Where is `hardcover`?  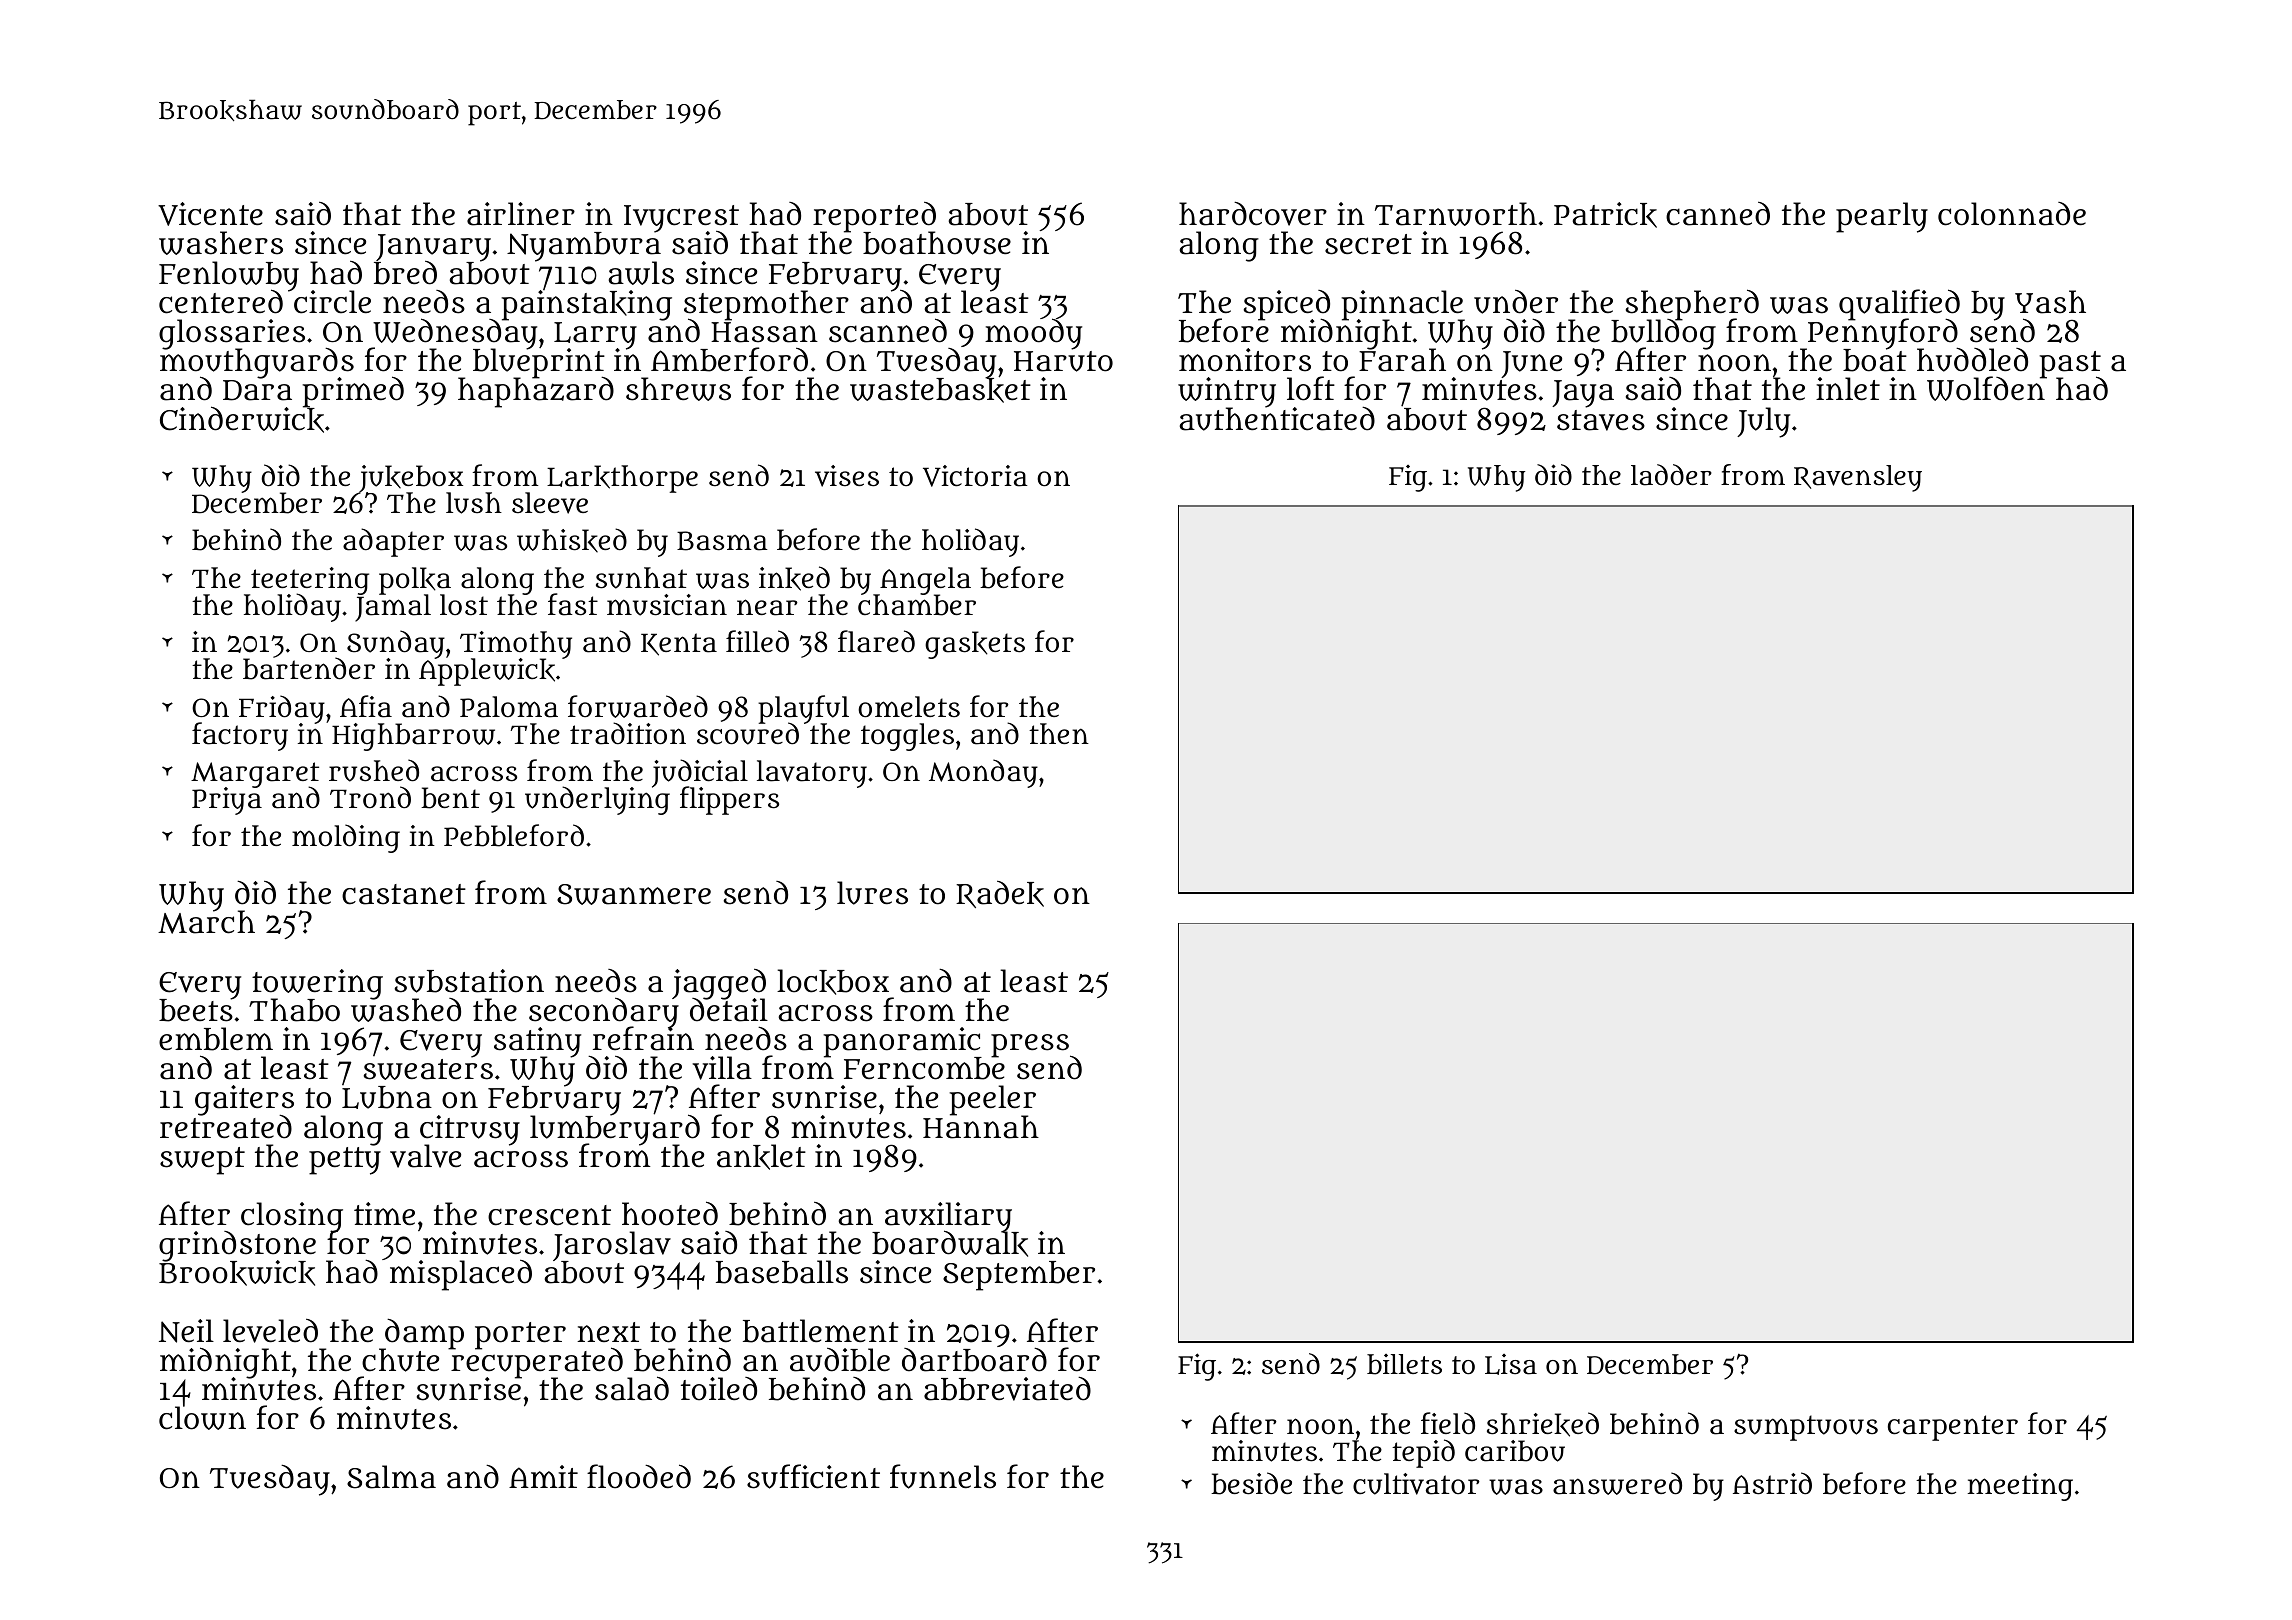 hardcover is located at coordinates (1253, 214).
